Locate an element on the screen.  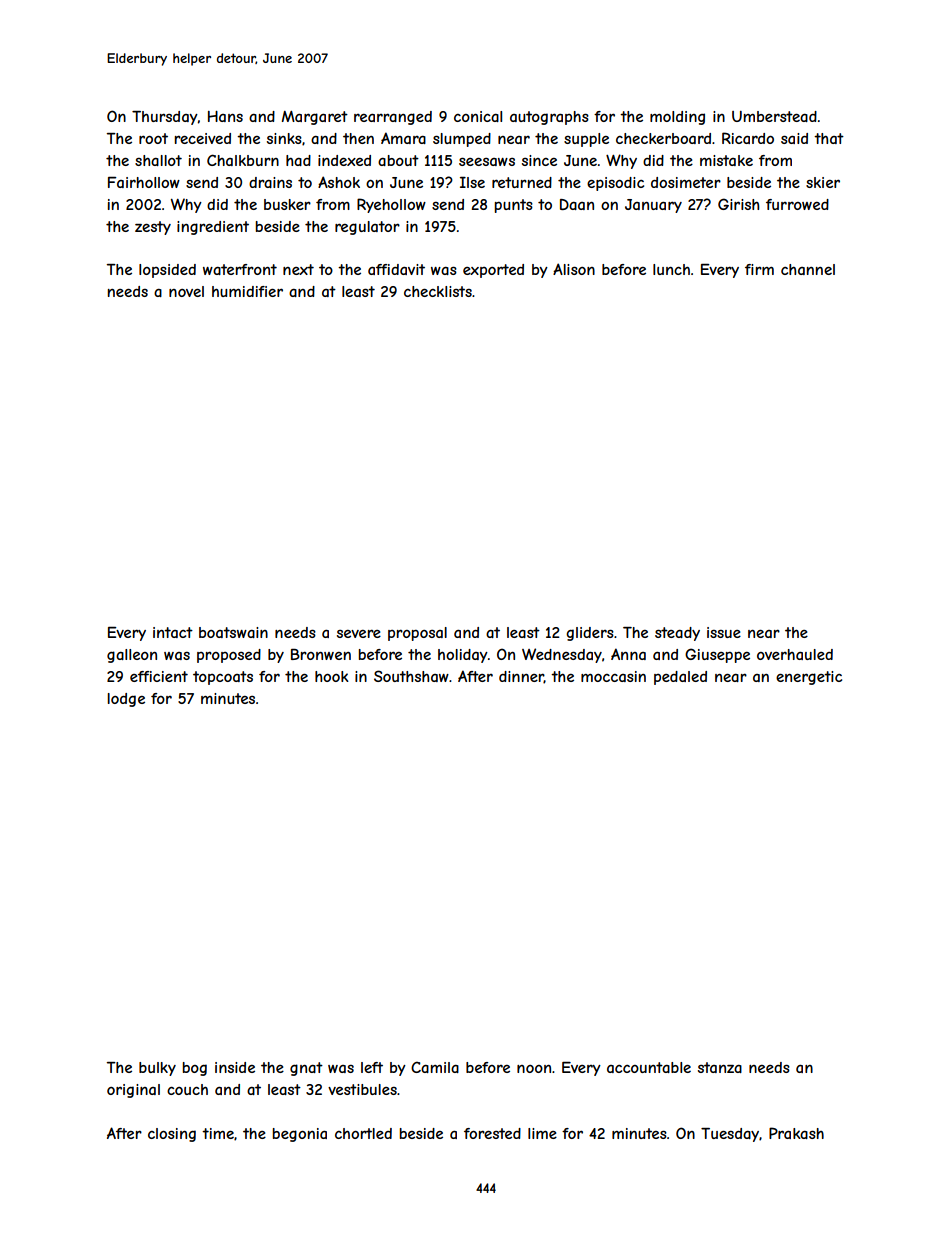
checklists is located at coordinates (438, 291).
